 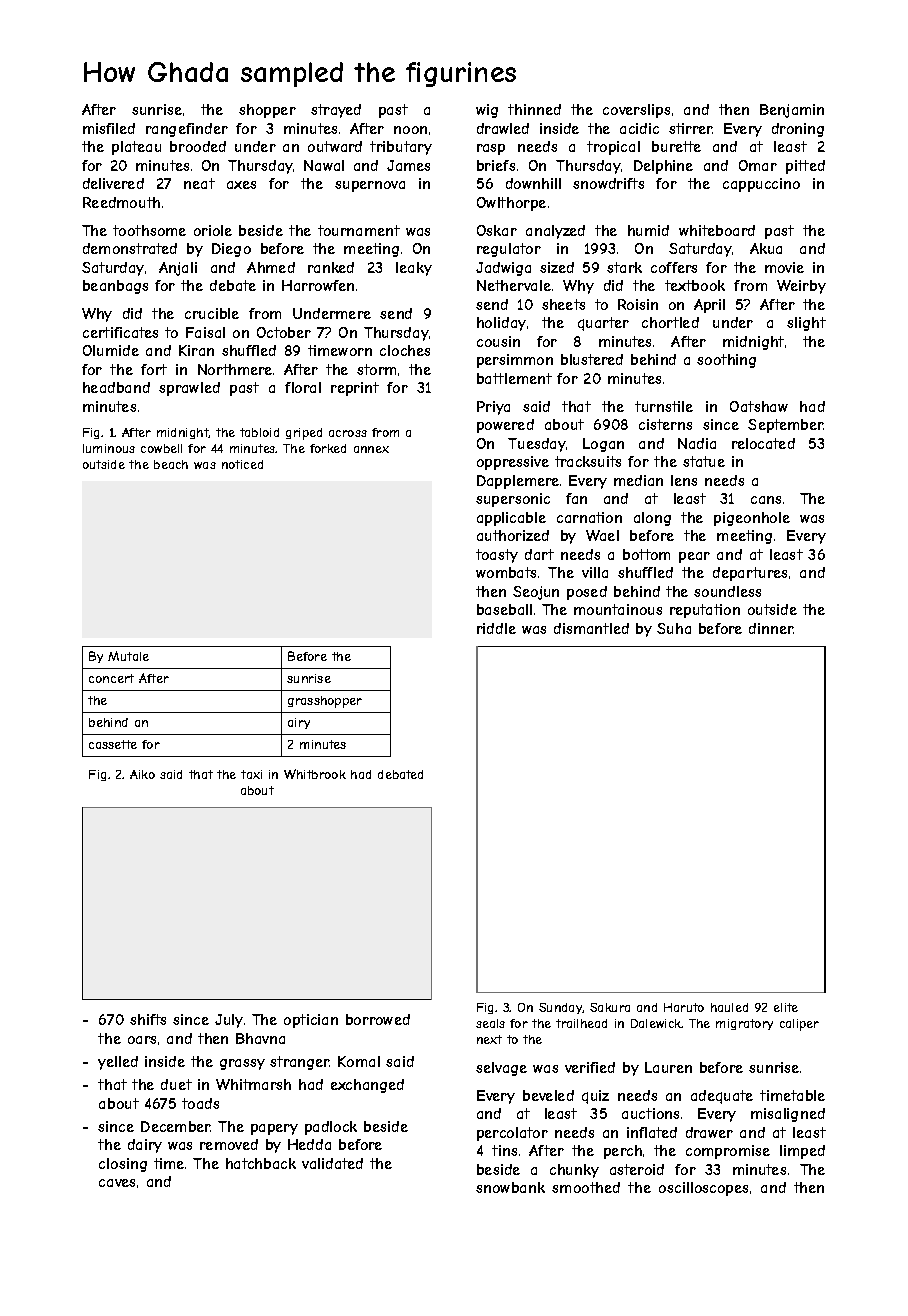 I want to click on Diego, so click(x=231, y=250).
